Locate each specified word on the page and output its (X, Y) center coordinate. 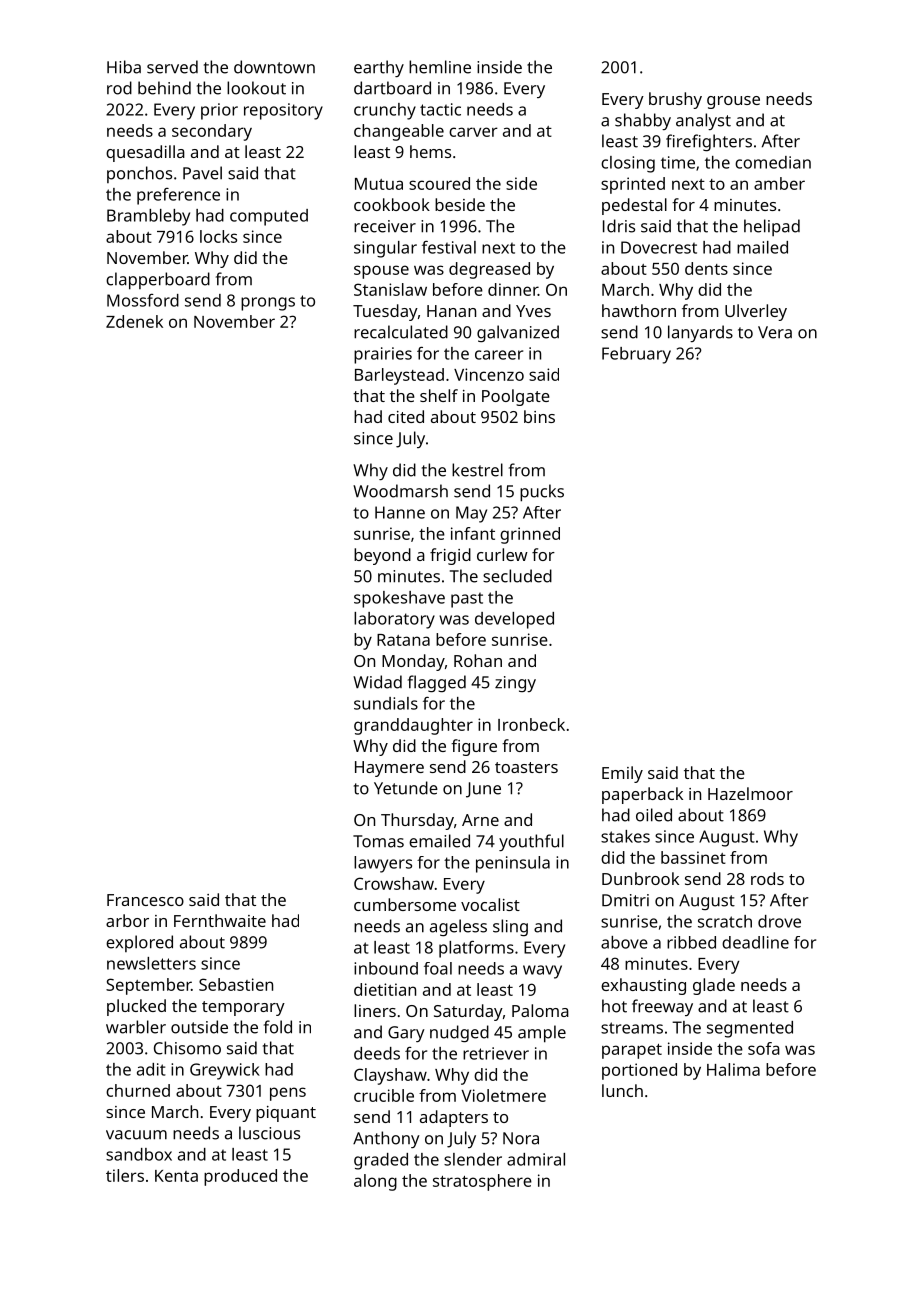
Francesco (145, 900)
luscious (269, 1133)
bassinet (693, 857)
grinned (530, 535)
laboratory (394, 620)
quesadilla (145, 153)
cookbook (392, 204)
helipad (772, 227)
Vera (775, 332)
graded (381, 1161)
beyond (382, 556)
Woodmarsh (400, 491)
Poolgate (516, 397)
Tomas (378, 841)
